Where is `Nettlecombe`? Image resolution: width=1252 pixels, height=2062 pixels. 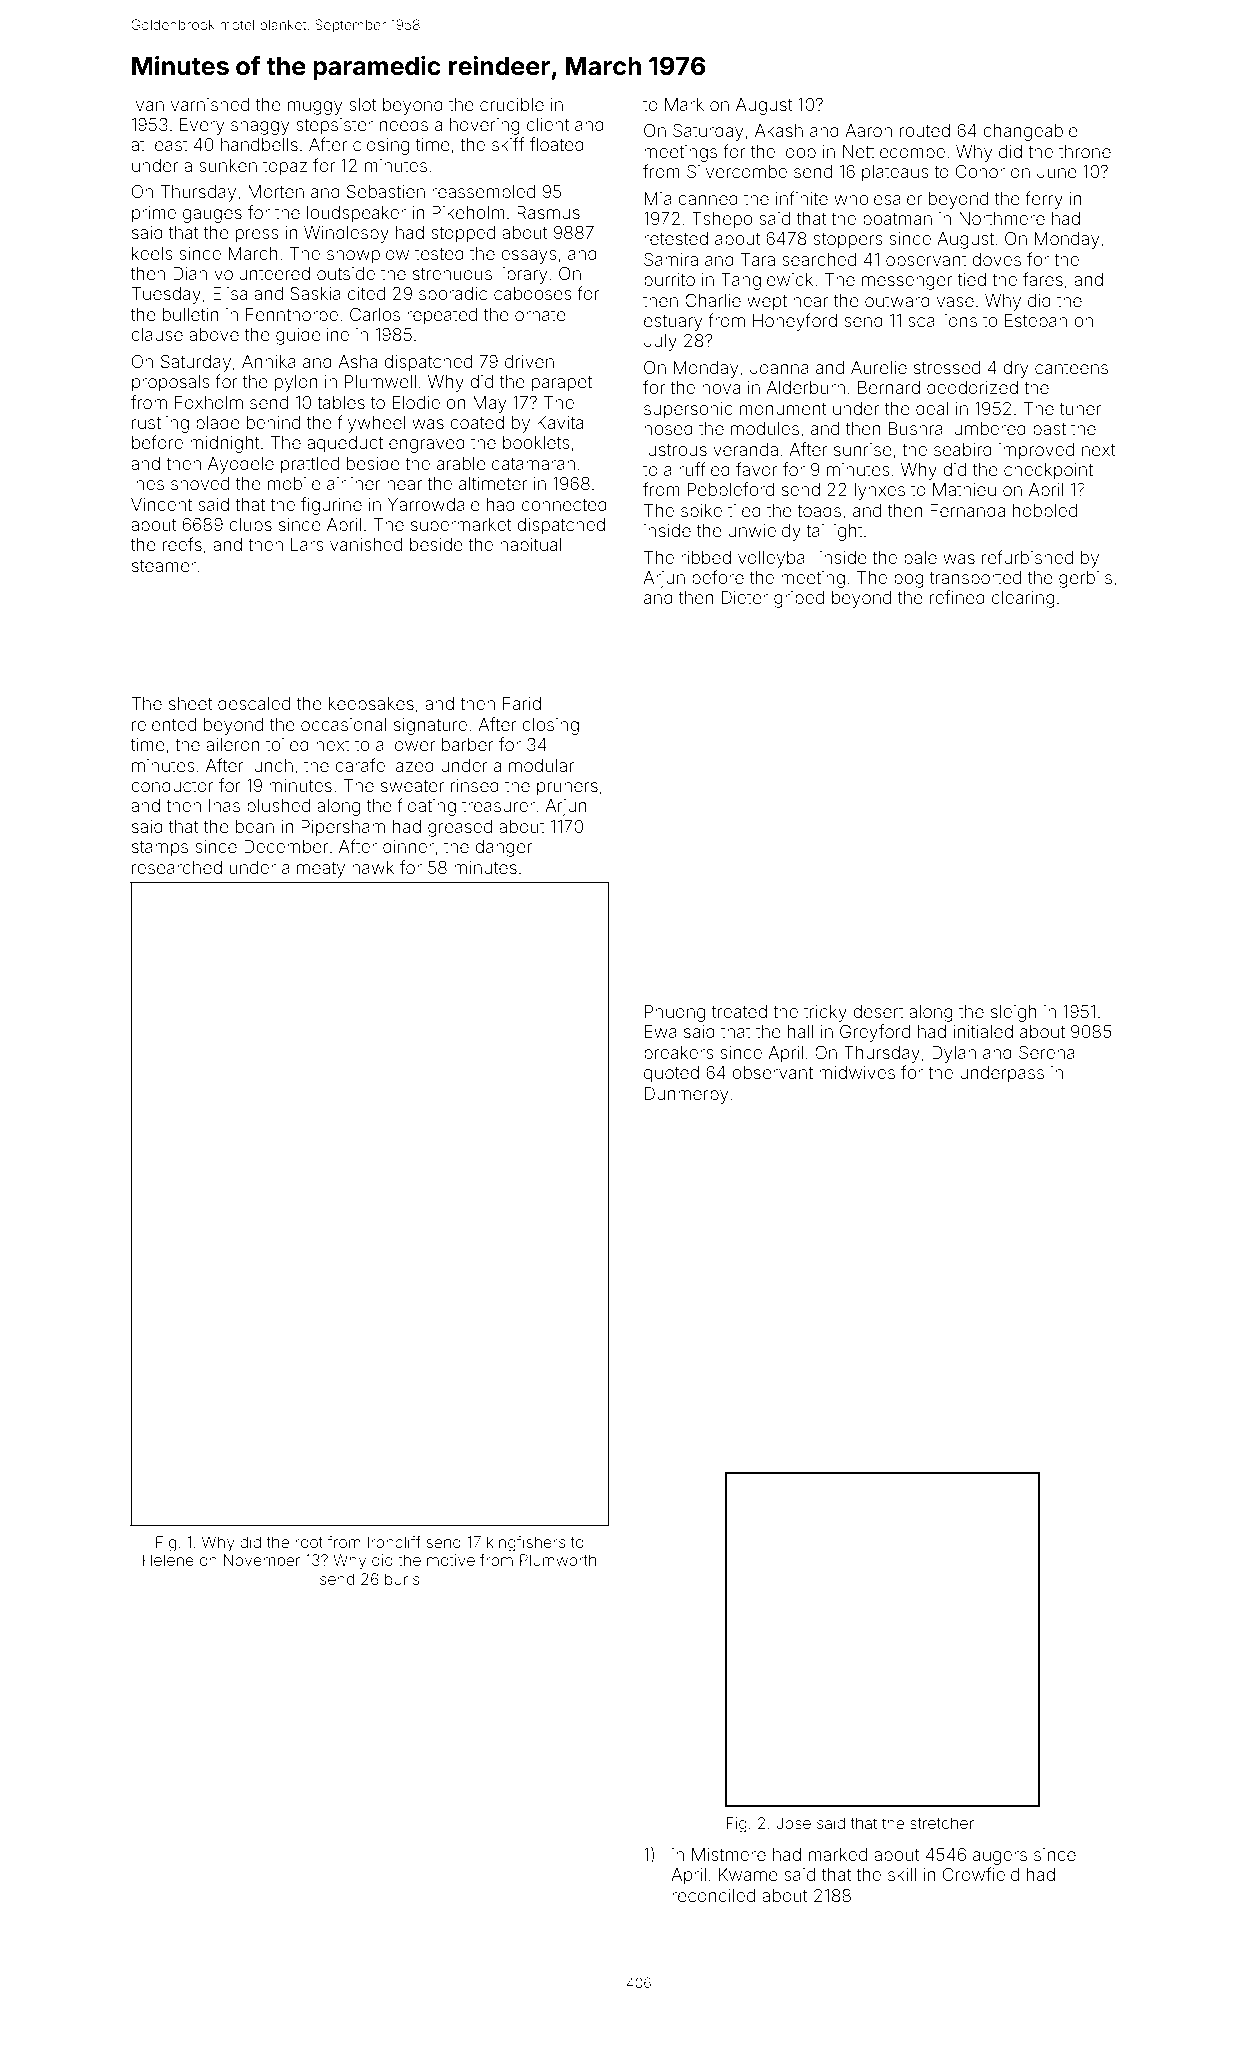
Nettlecombe is located at coordinates (894, 151).
